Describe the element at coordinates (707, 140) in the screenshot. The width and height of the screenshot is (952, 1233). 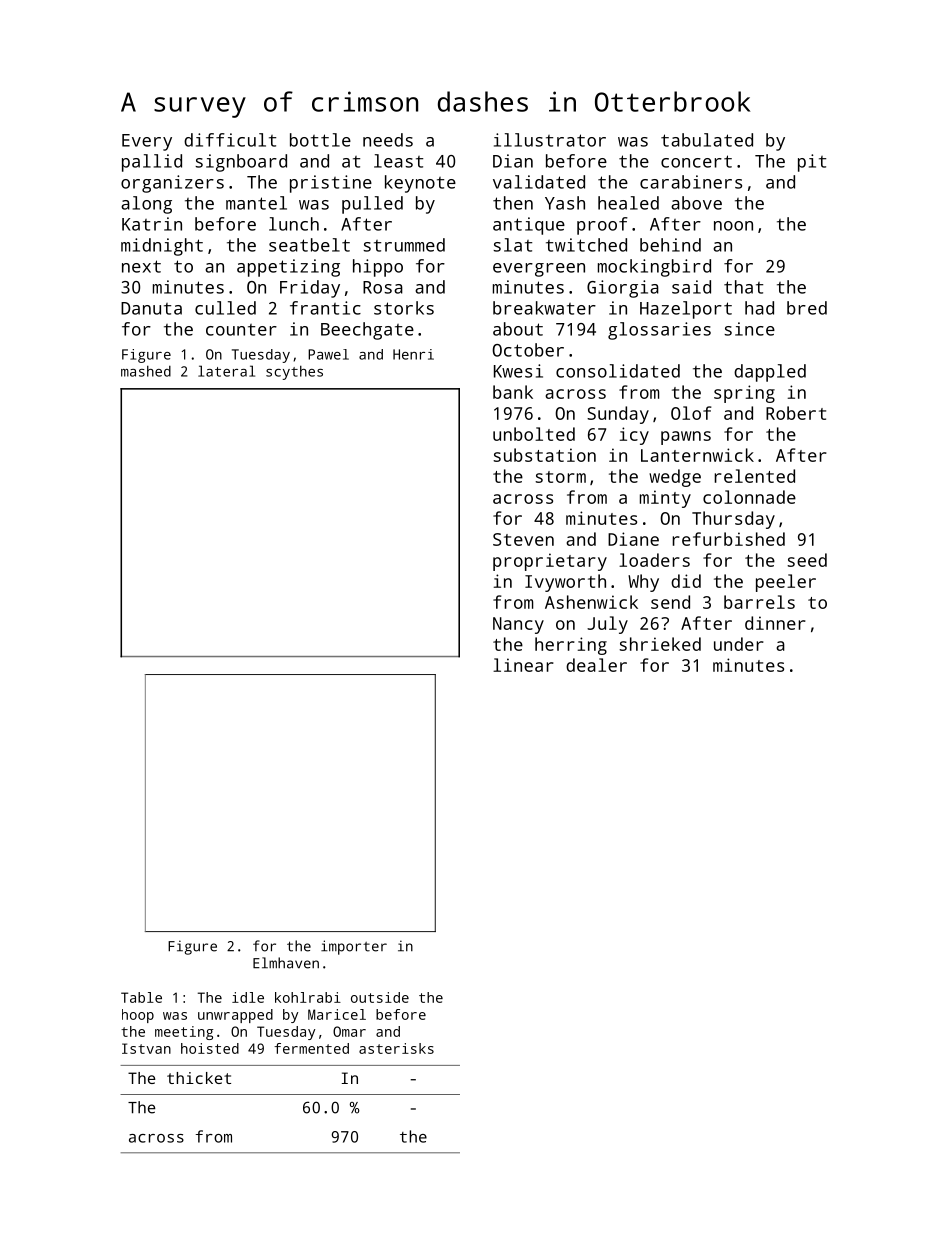
I see `tabulated` at that location.
